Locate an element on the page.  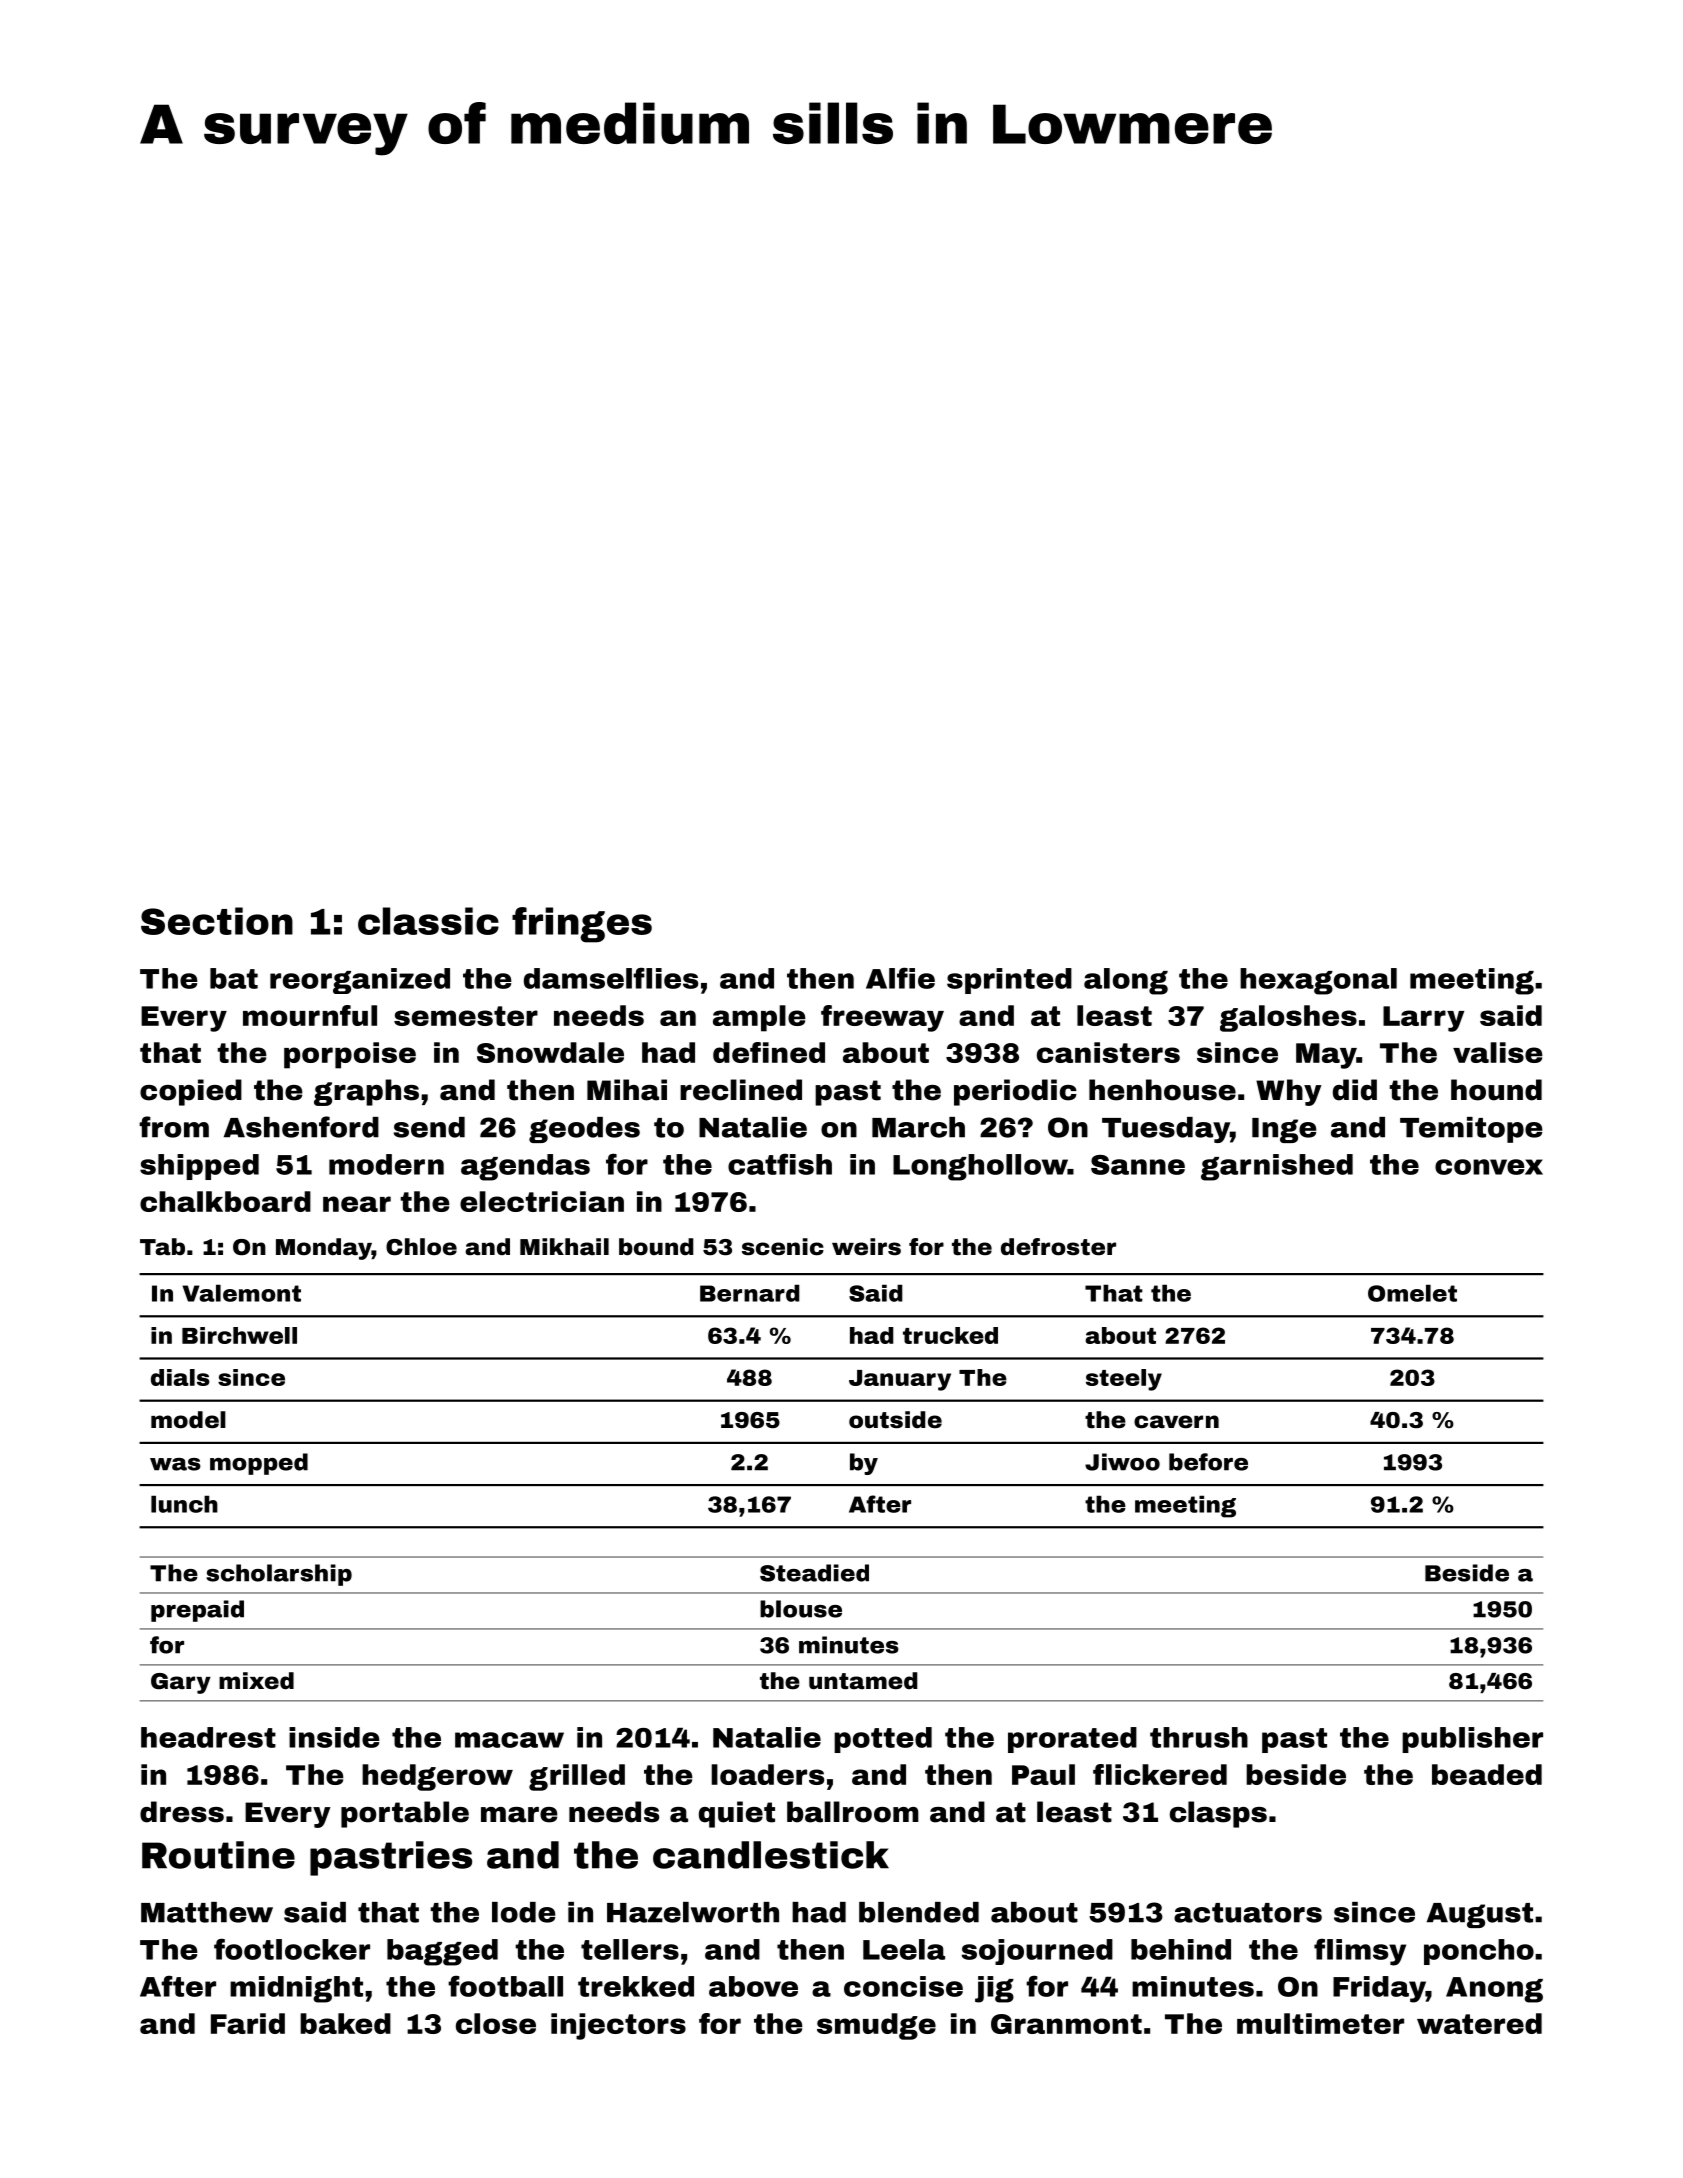
Hazelworth is located at coordinates (693, 1912).
